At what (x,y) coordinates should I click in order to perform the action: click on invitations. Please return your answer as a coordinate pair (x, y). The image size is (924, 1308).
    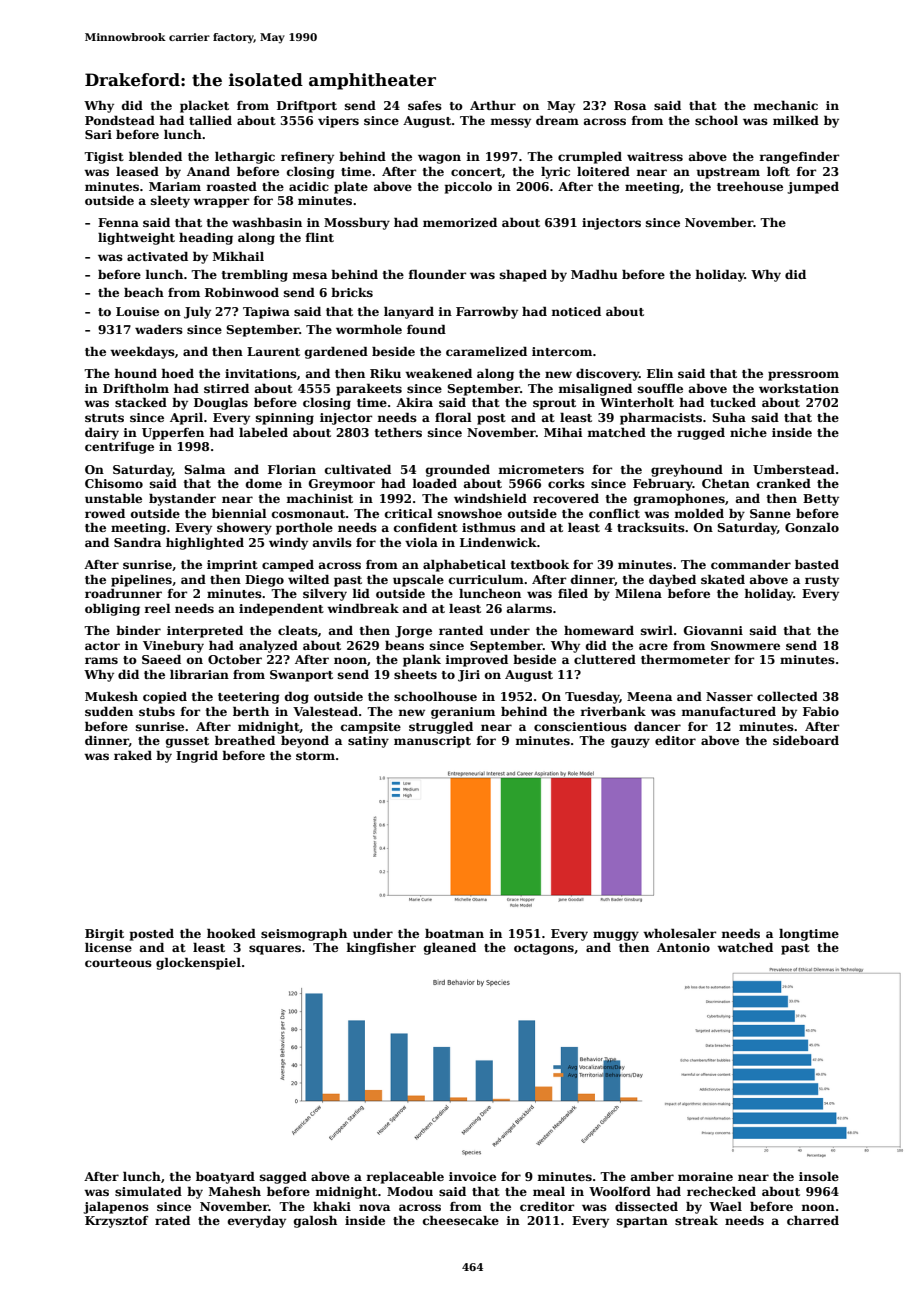
    Looking at the image, I should click on (261, 373).
